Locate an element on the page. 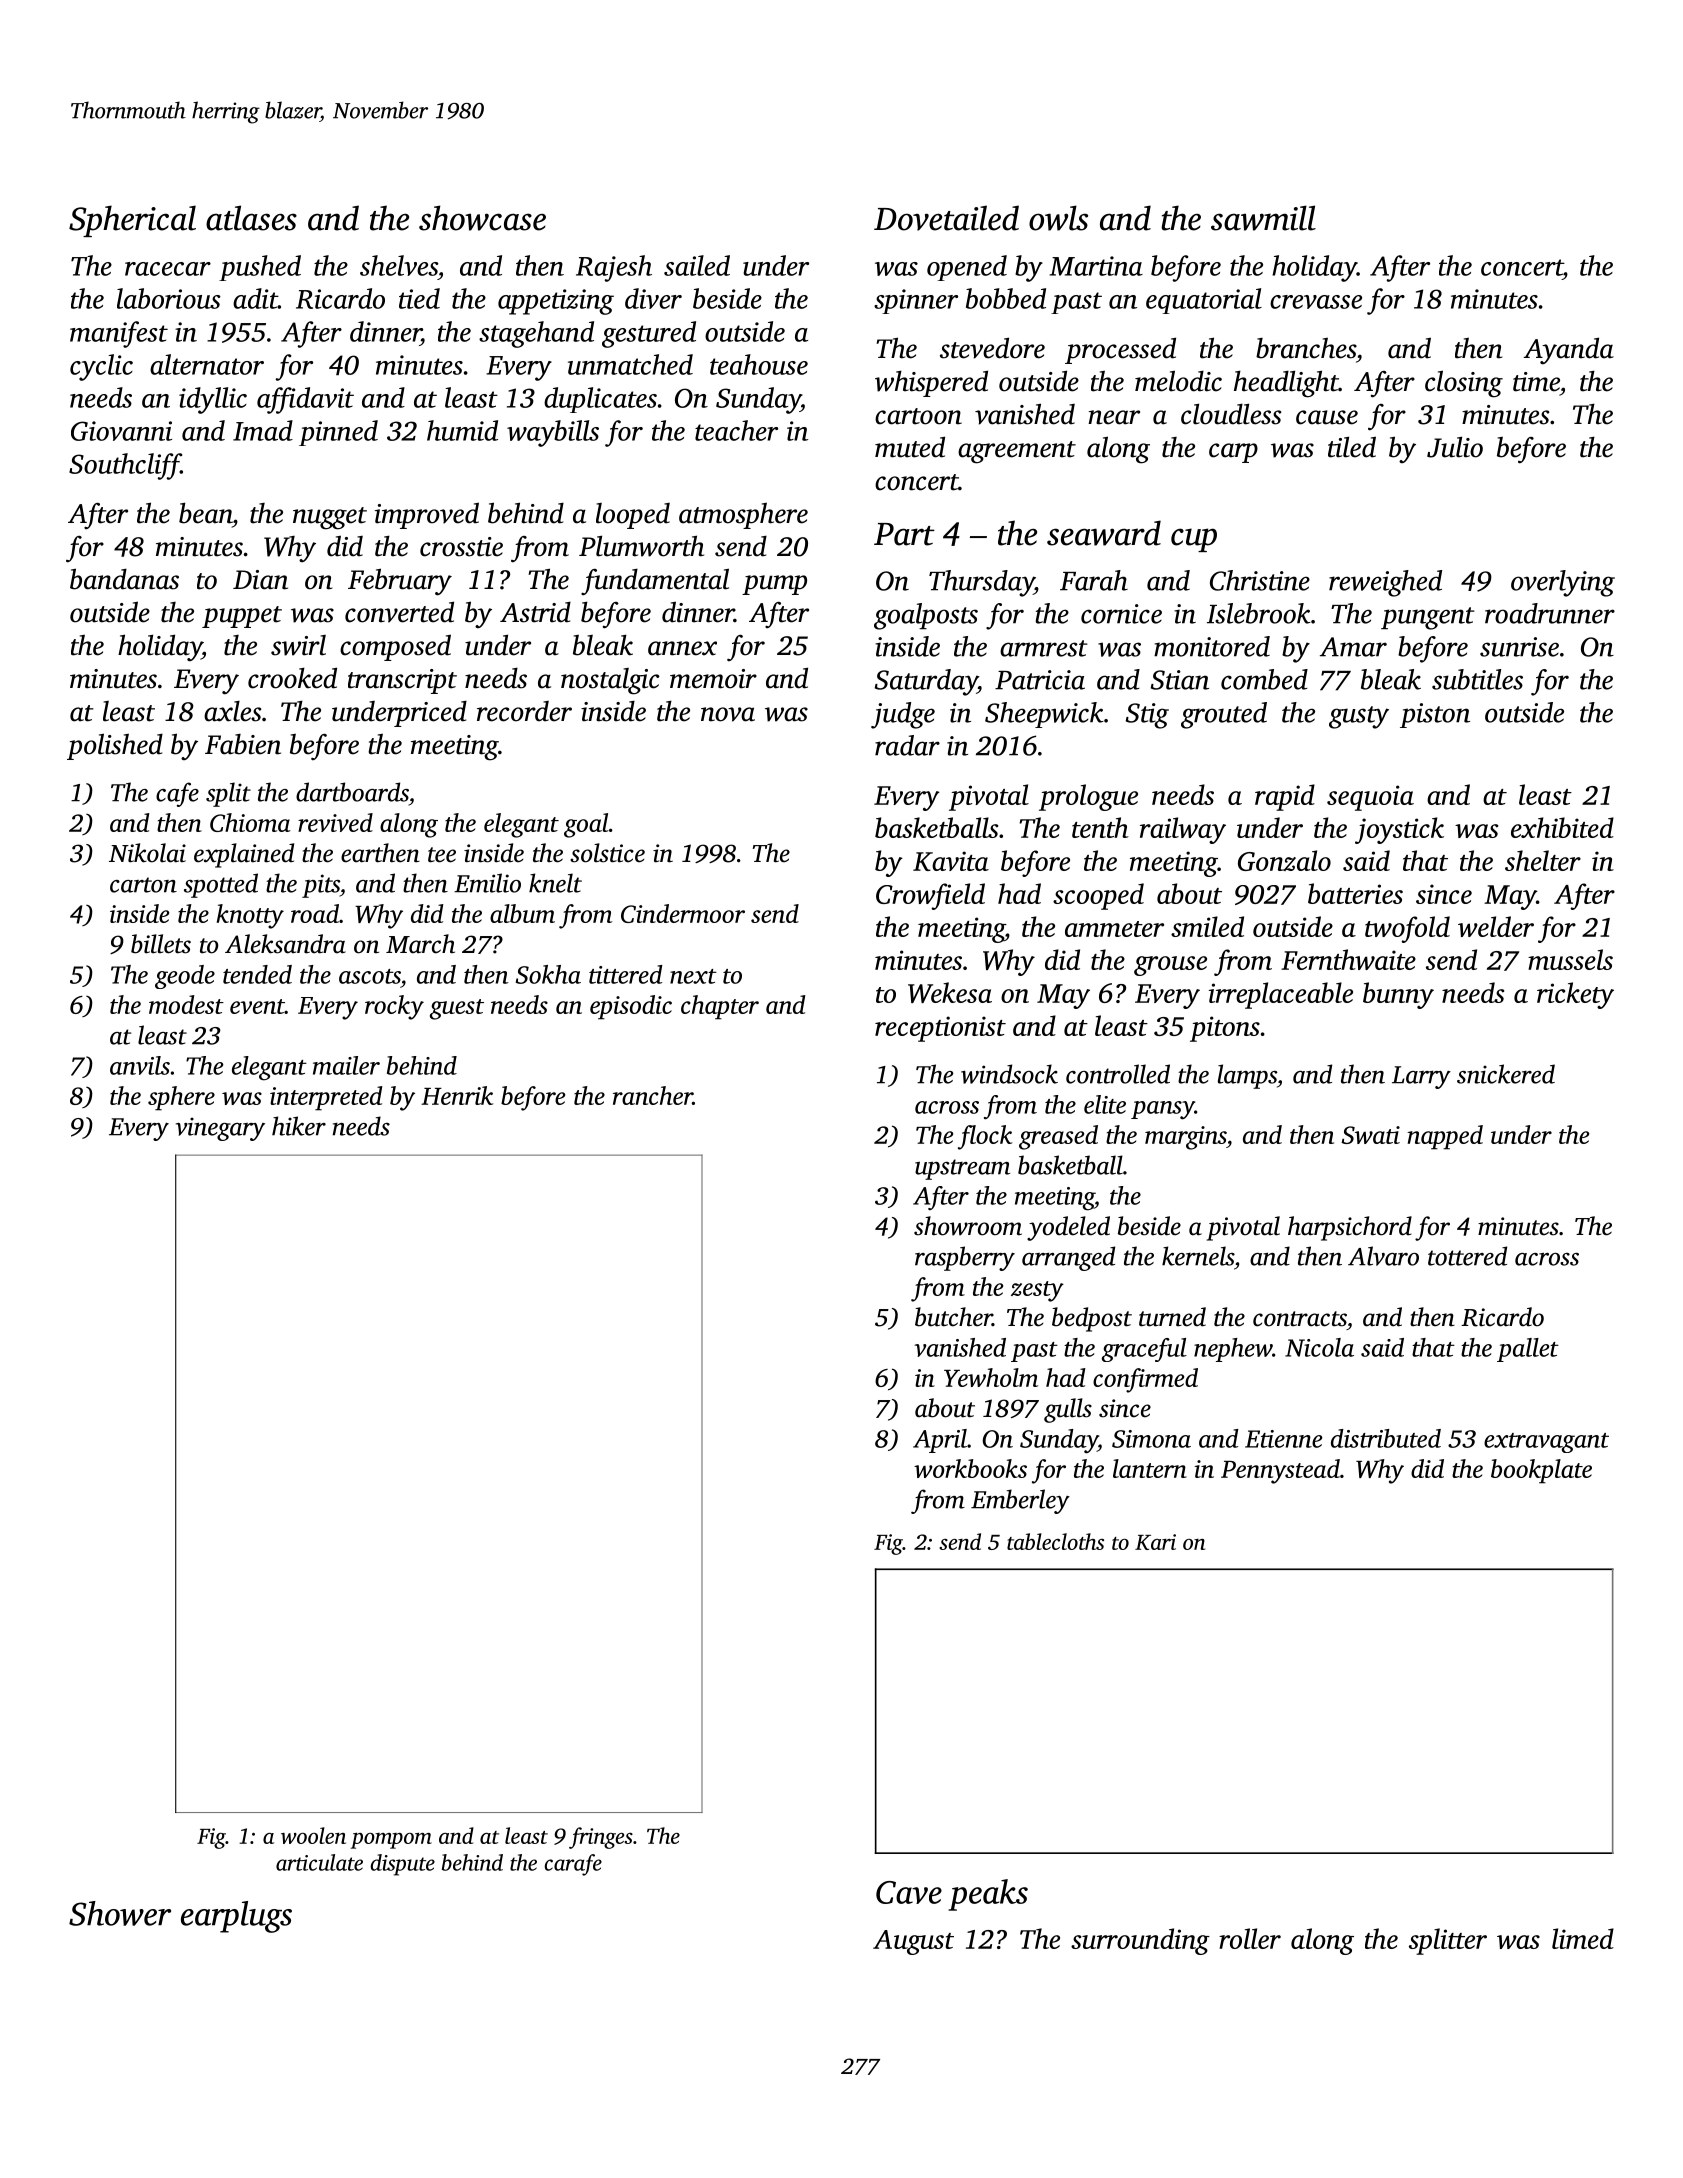 This image has height=2178, width=1683. Shower is located at coordinates (120, 1913).
